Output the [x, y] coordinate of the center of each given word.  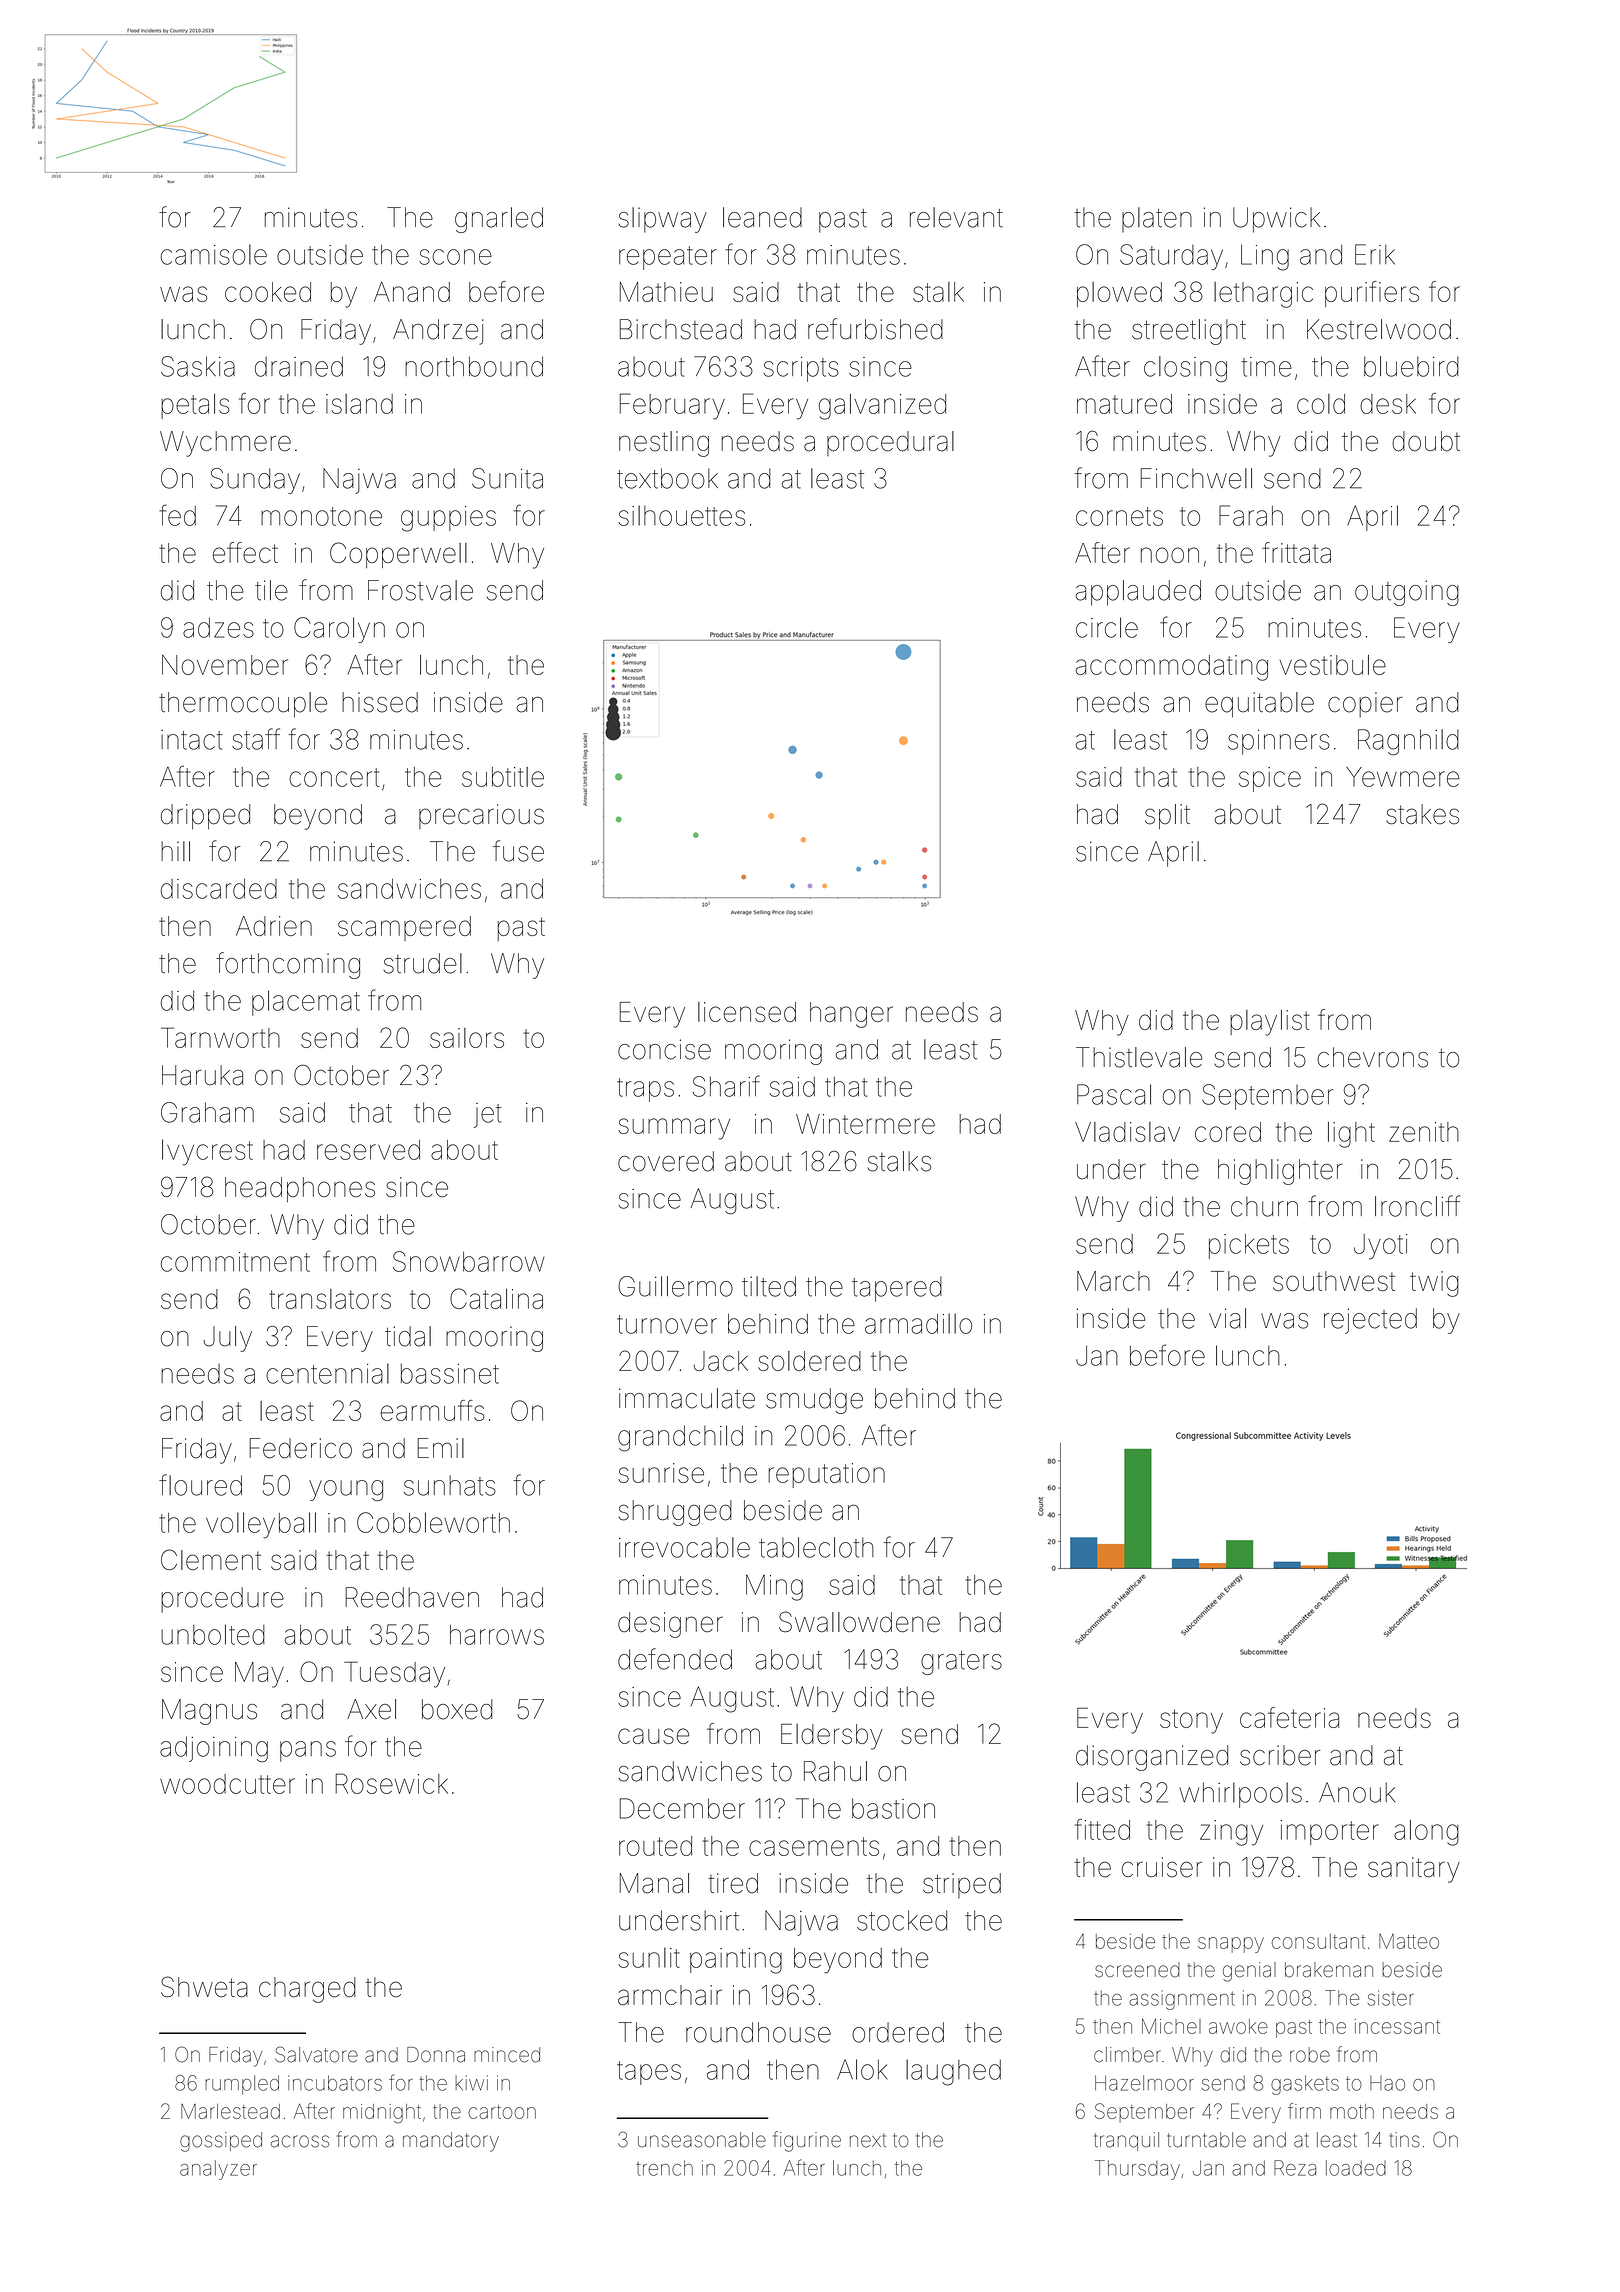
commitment [235, 1262]
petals [195, 406]
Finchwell [1196, 478]
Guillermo [675, 1286]
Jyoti [1380, 1247]
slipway [663, 220]
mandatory [451, 2142]
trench [664, 2168]
